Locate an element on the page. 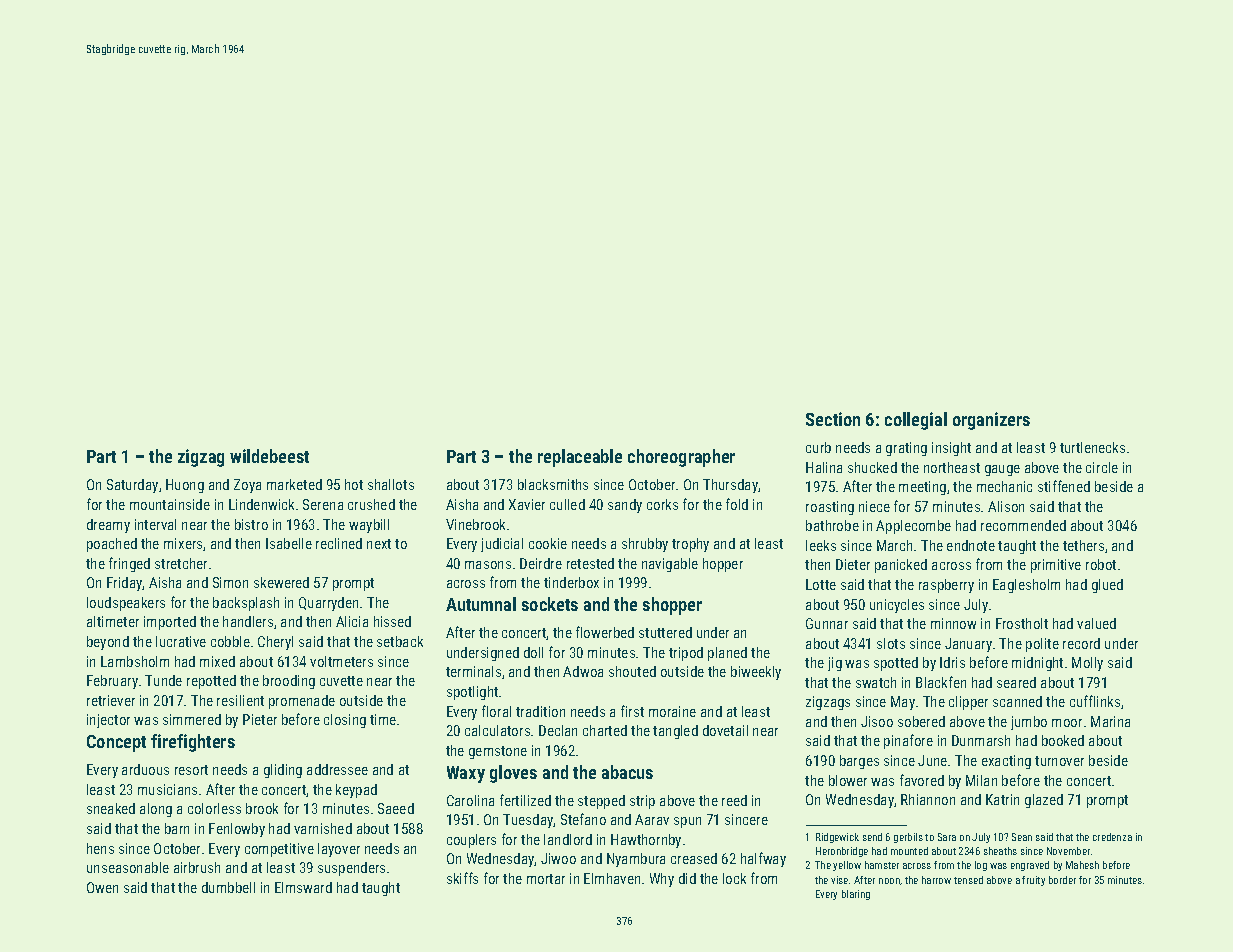  curb is located at coordinates (818, 447).
